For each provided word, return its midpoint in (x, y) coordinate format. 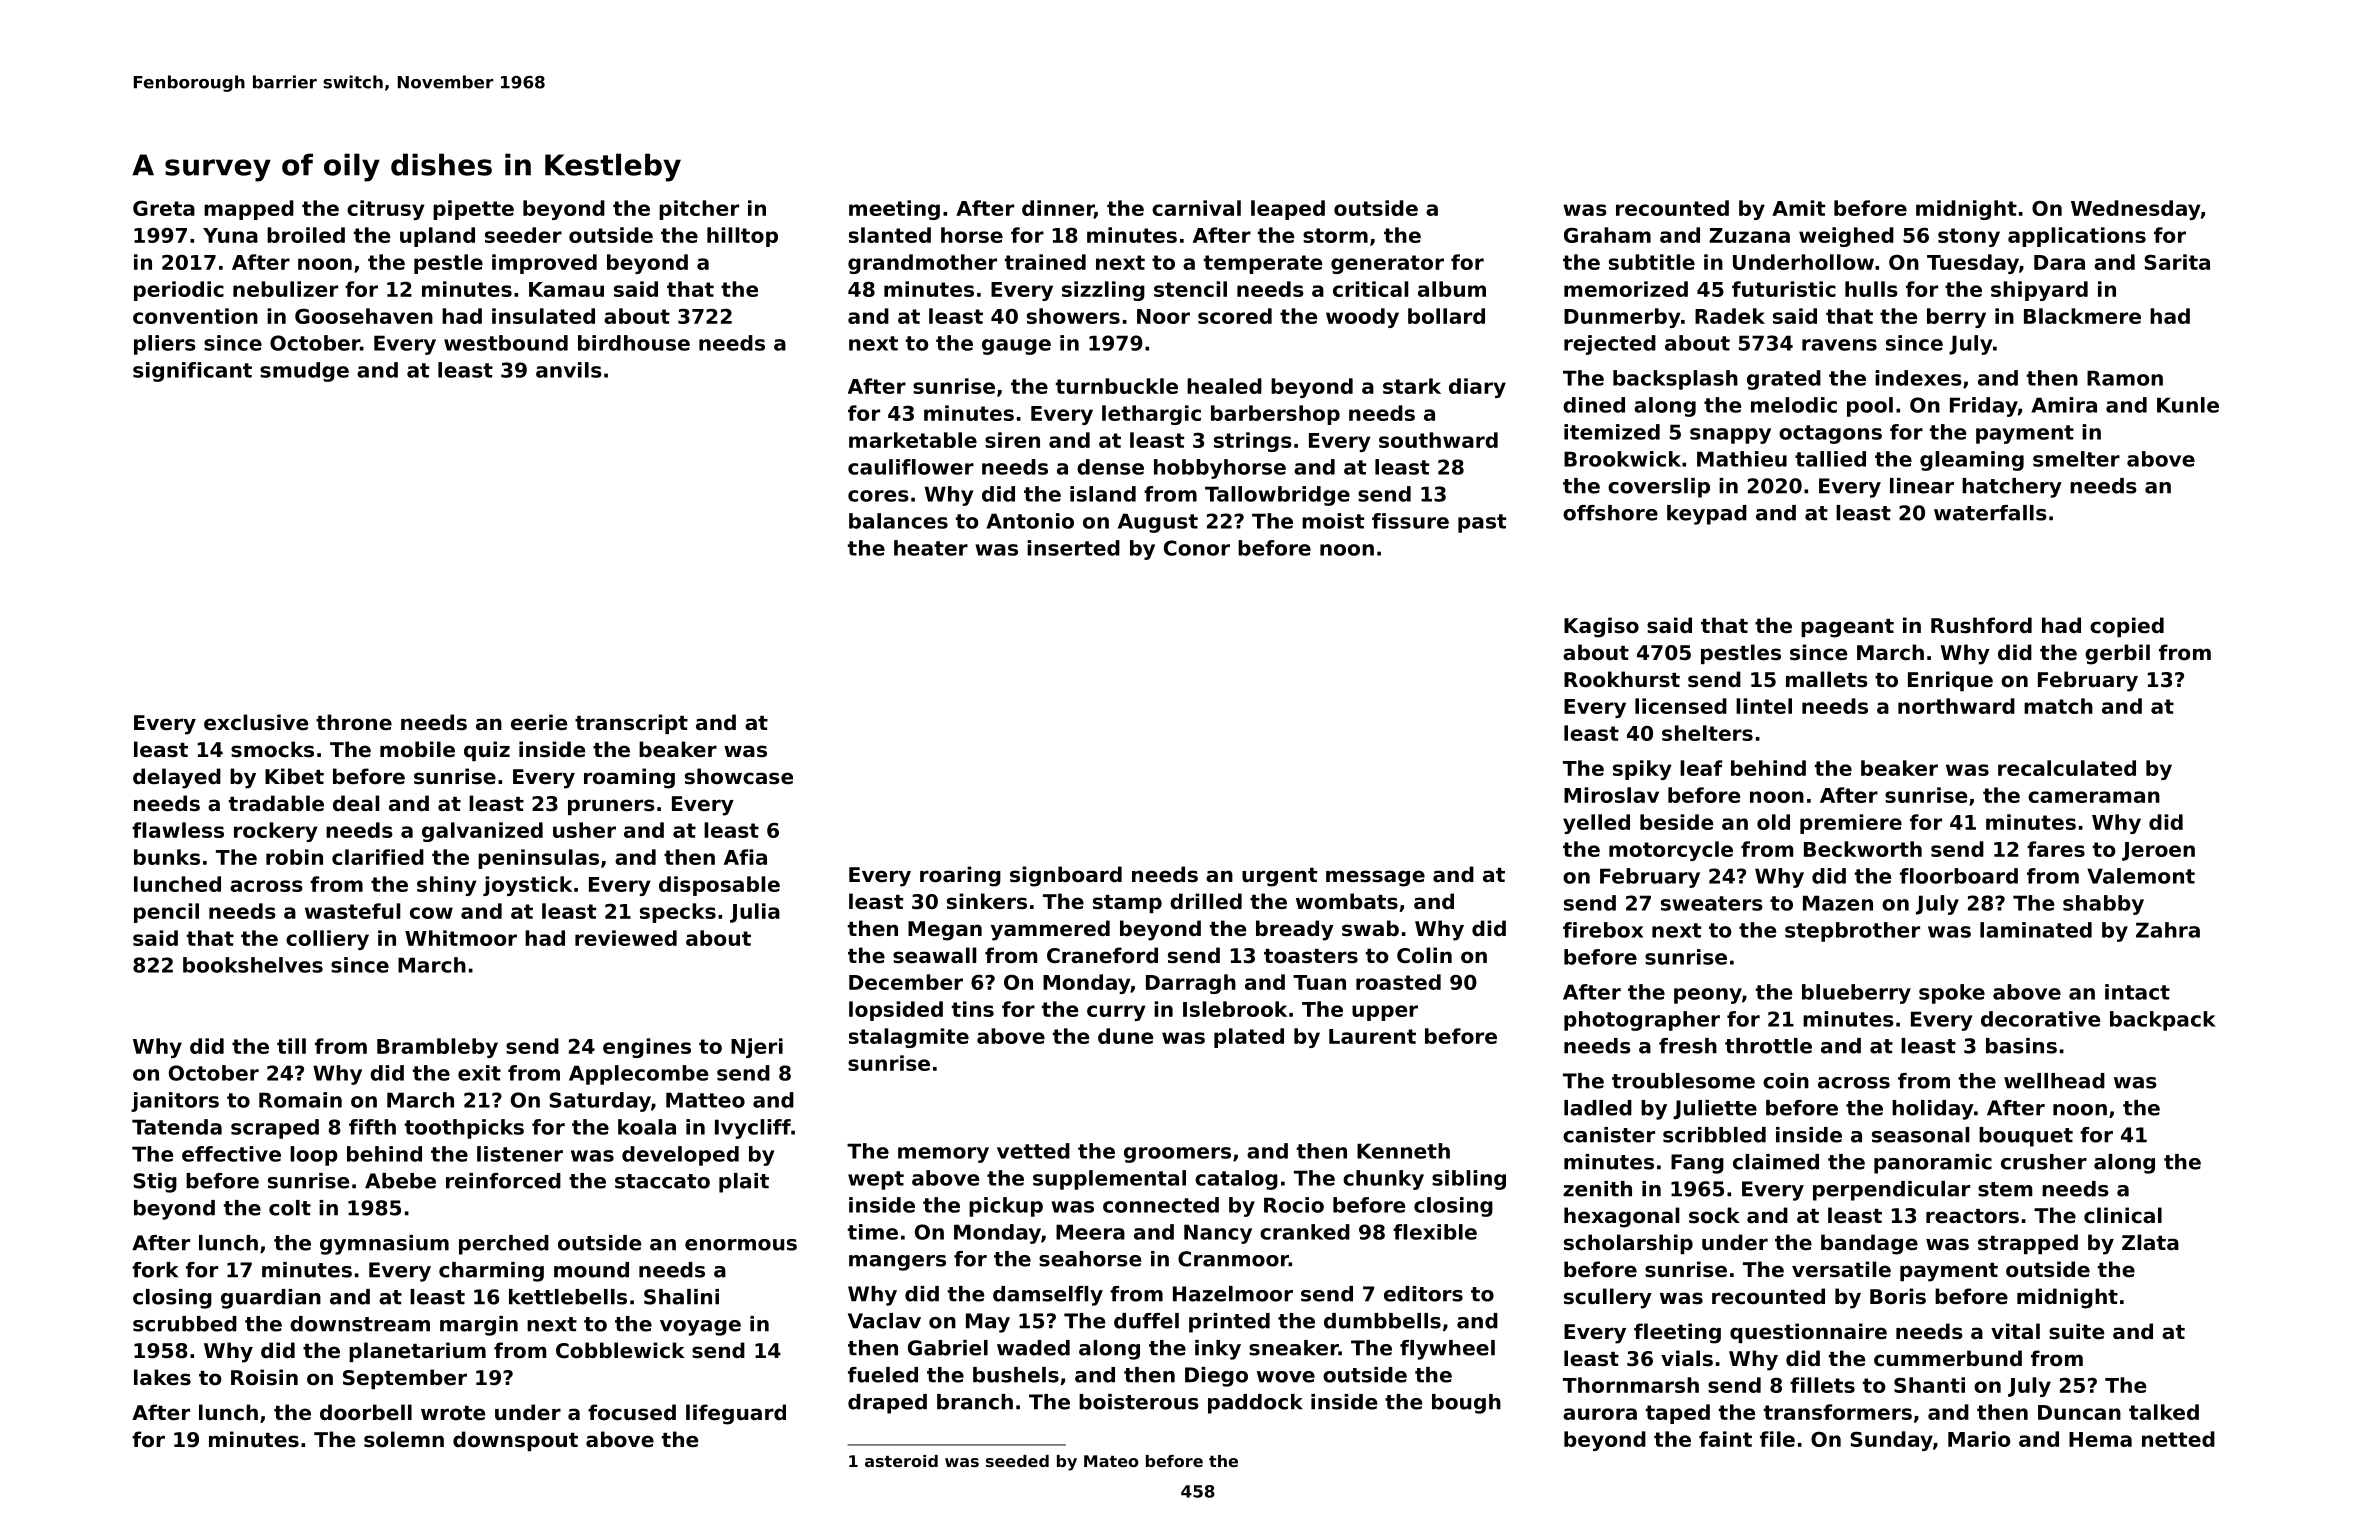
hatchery (2012, 488)
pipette (473, 210)
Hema (2100, 1439)
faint (1725, 1439)
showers (1073, 316)
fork (155, 1270)
